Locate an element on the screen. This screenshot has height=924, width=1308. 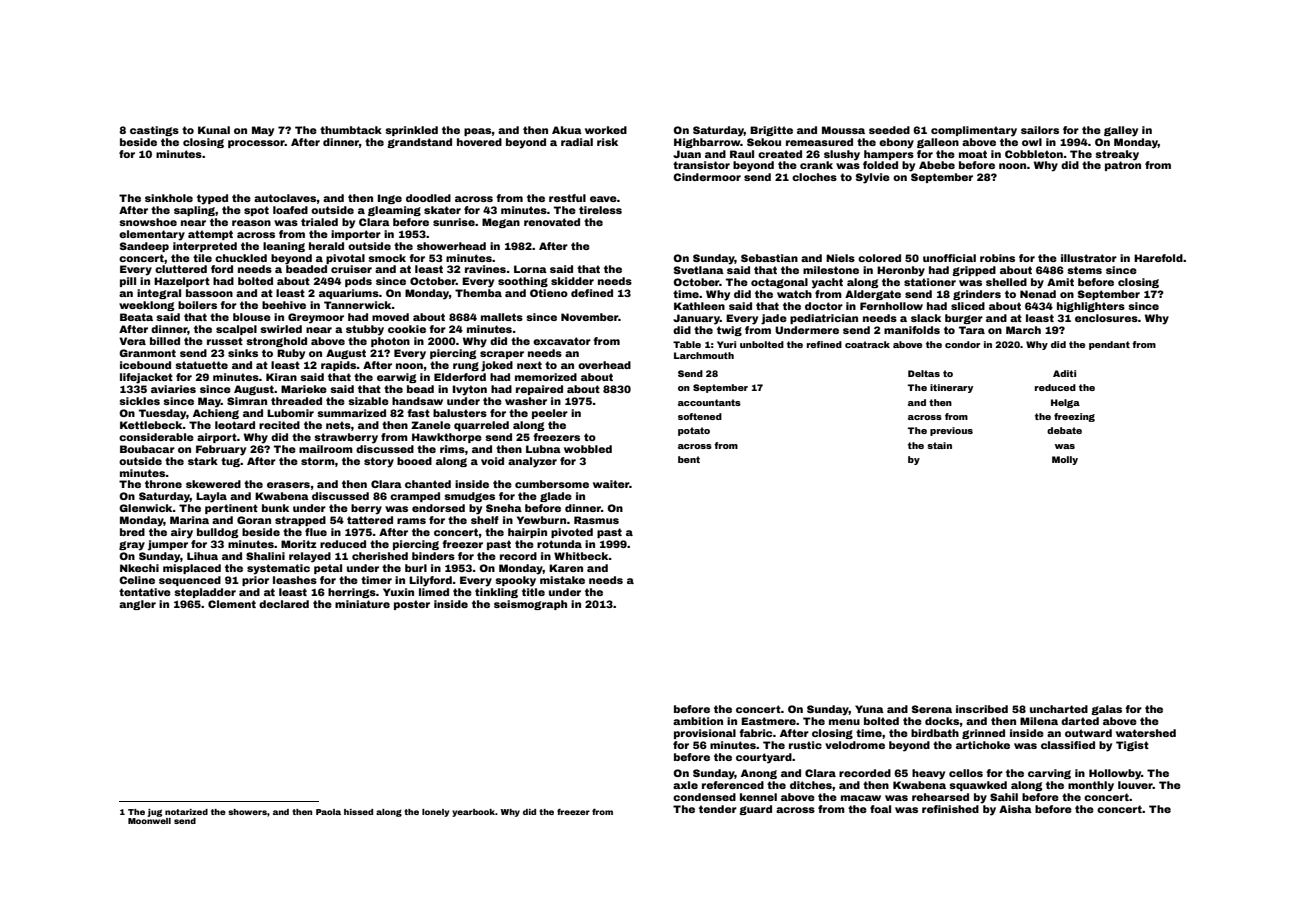
worked is located at coordinates (606, 130).
